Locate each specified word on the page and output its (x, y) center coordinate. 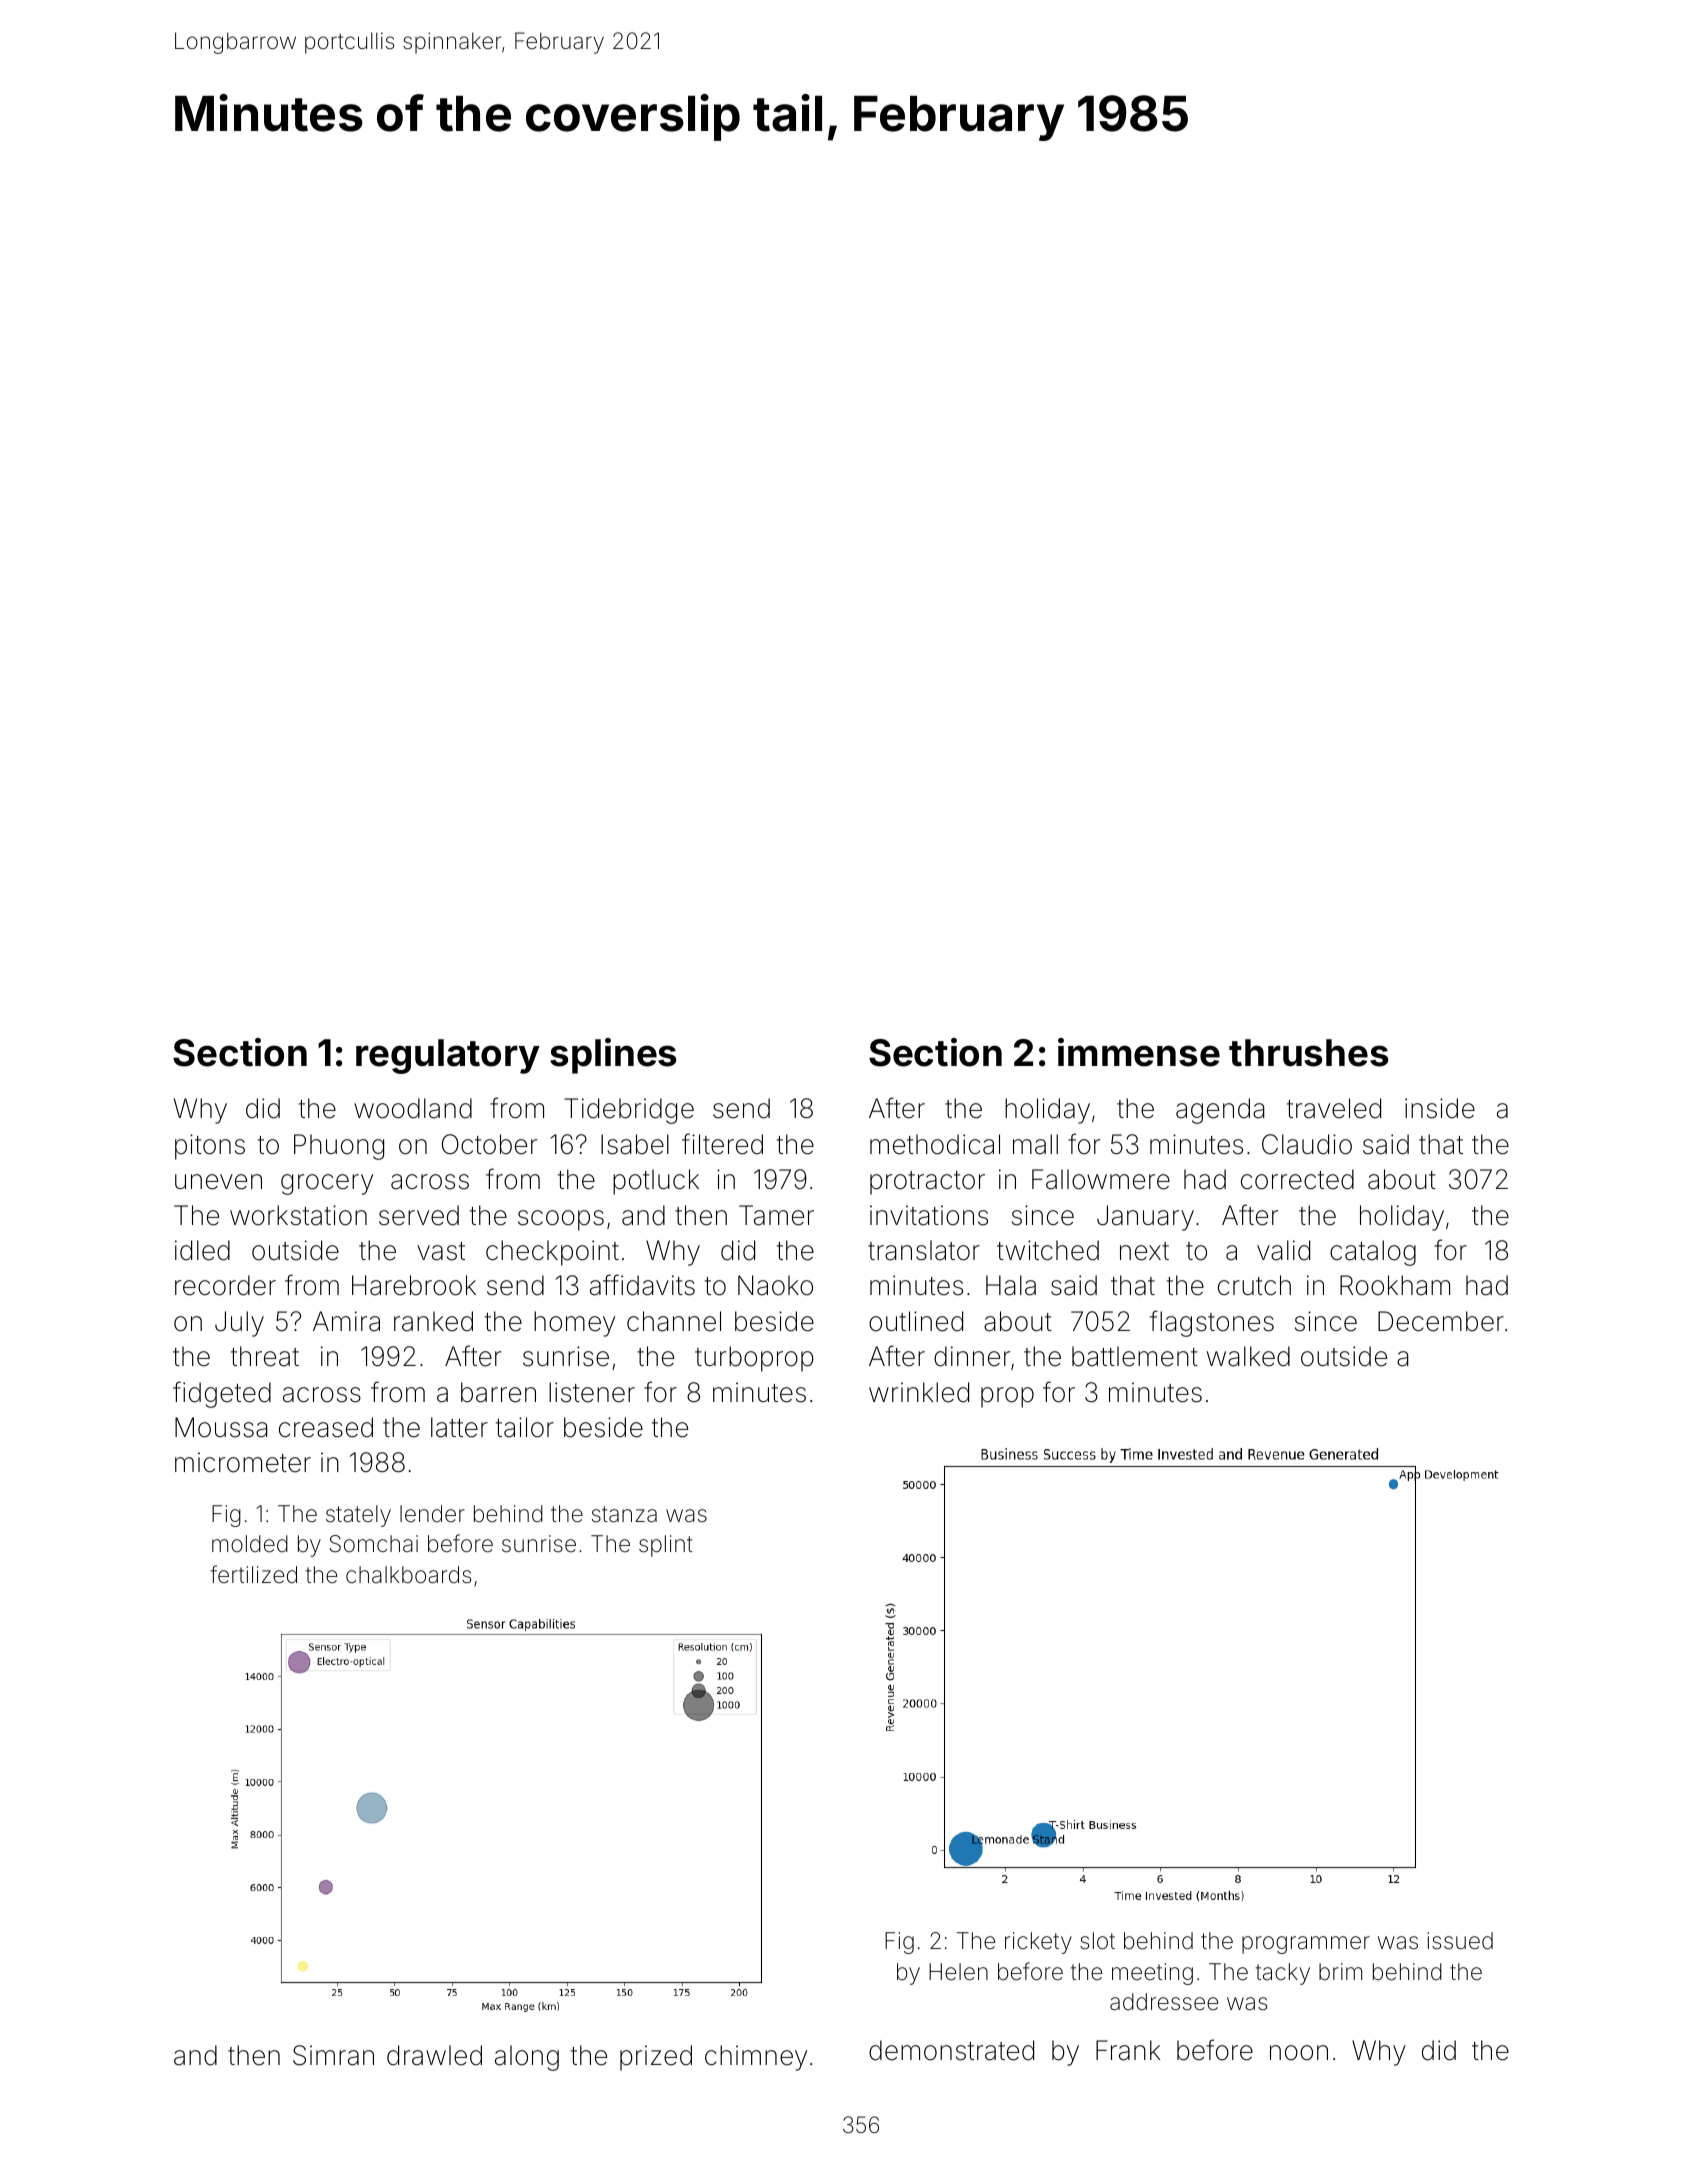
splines (613, 1056)
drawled (434, 2055)
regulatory (448, 1056)
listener (592, 1392)
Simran (333, 2055)
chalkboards (408, 1575)
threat (265, 1356)
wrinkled (919, 1392)
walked (1248, 1356)
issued (1460, 1941)
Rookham (1395, 1285)
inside (1440, 1108)
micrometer (243, 1462)
